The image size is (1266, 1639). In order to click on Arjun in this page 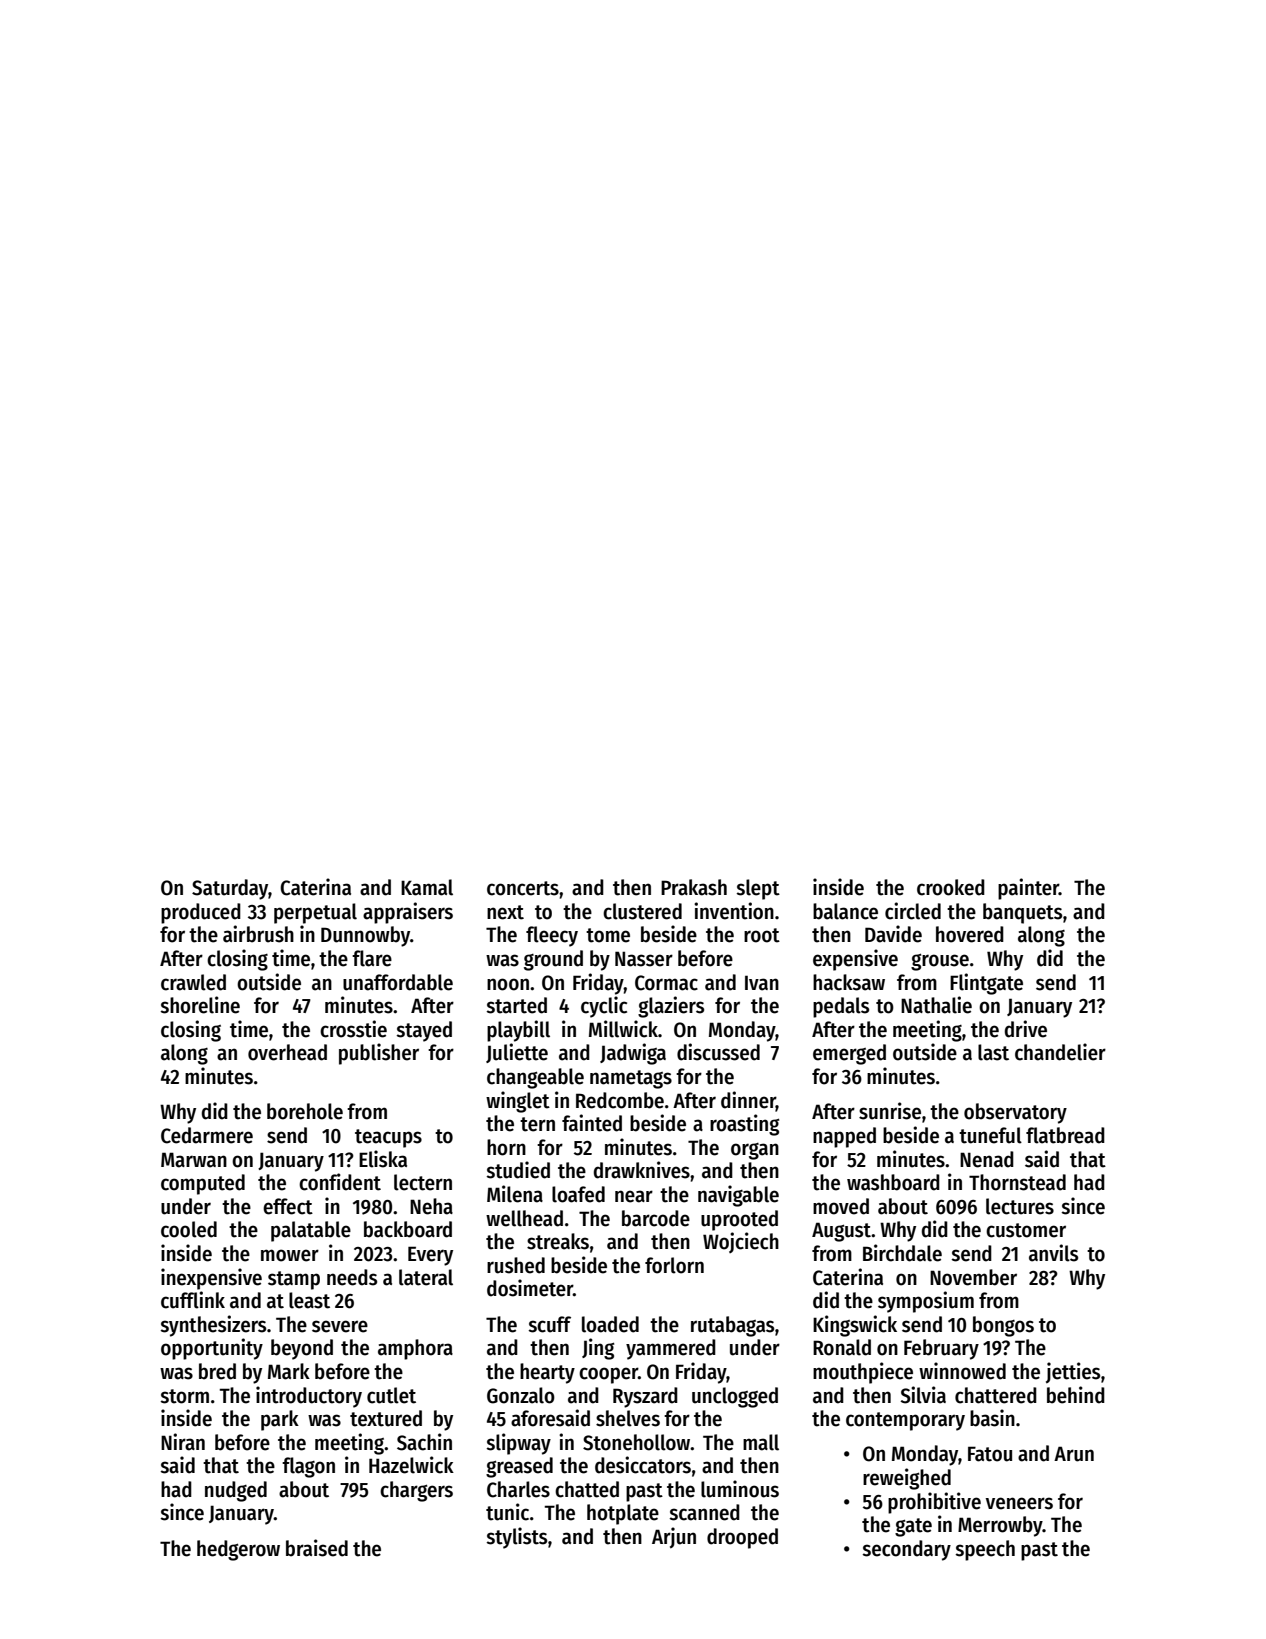, I will do `click(674, 1538)`.
